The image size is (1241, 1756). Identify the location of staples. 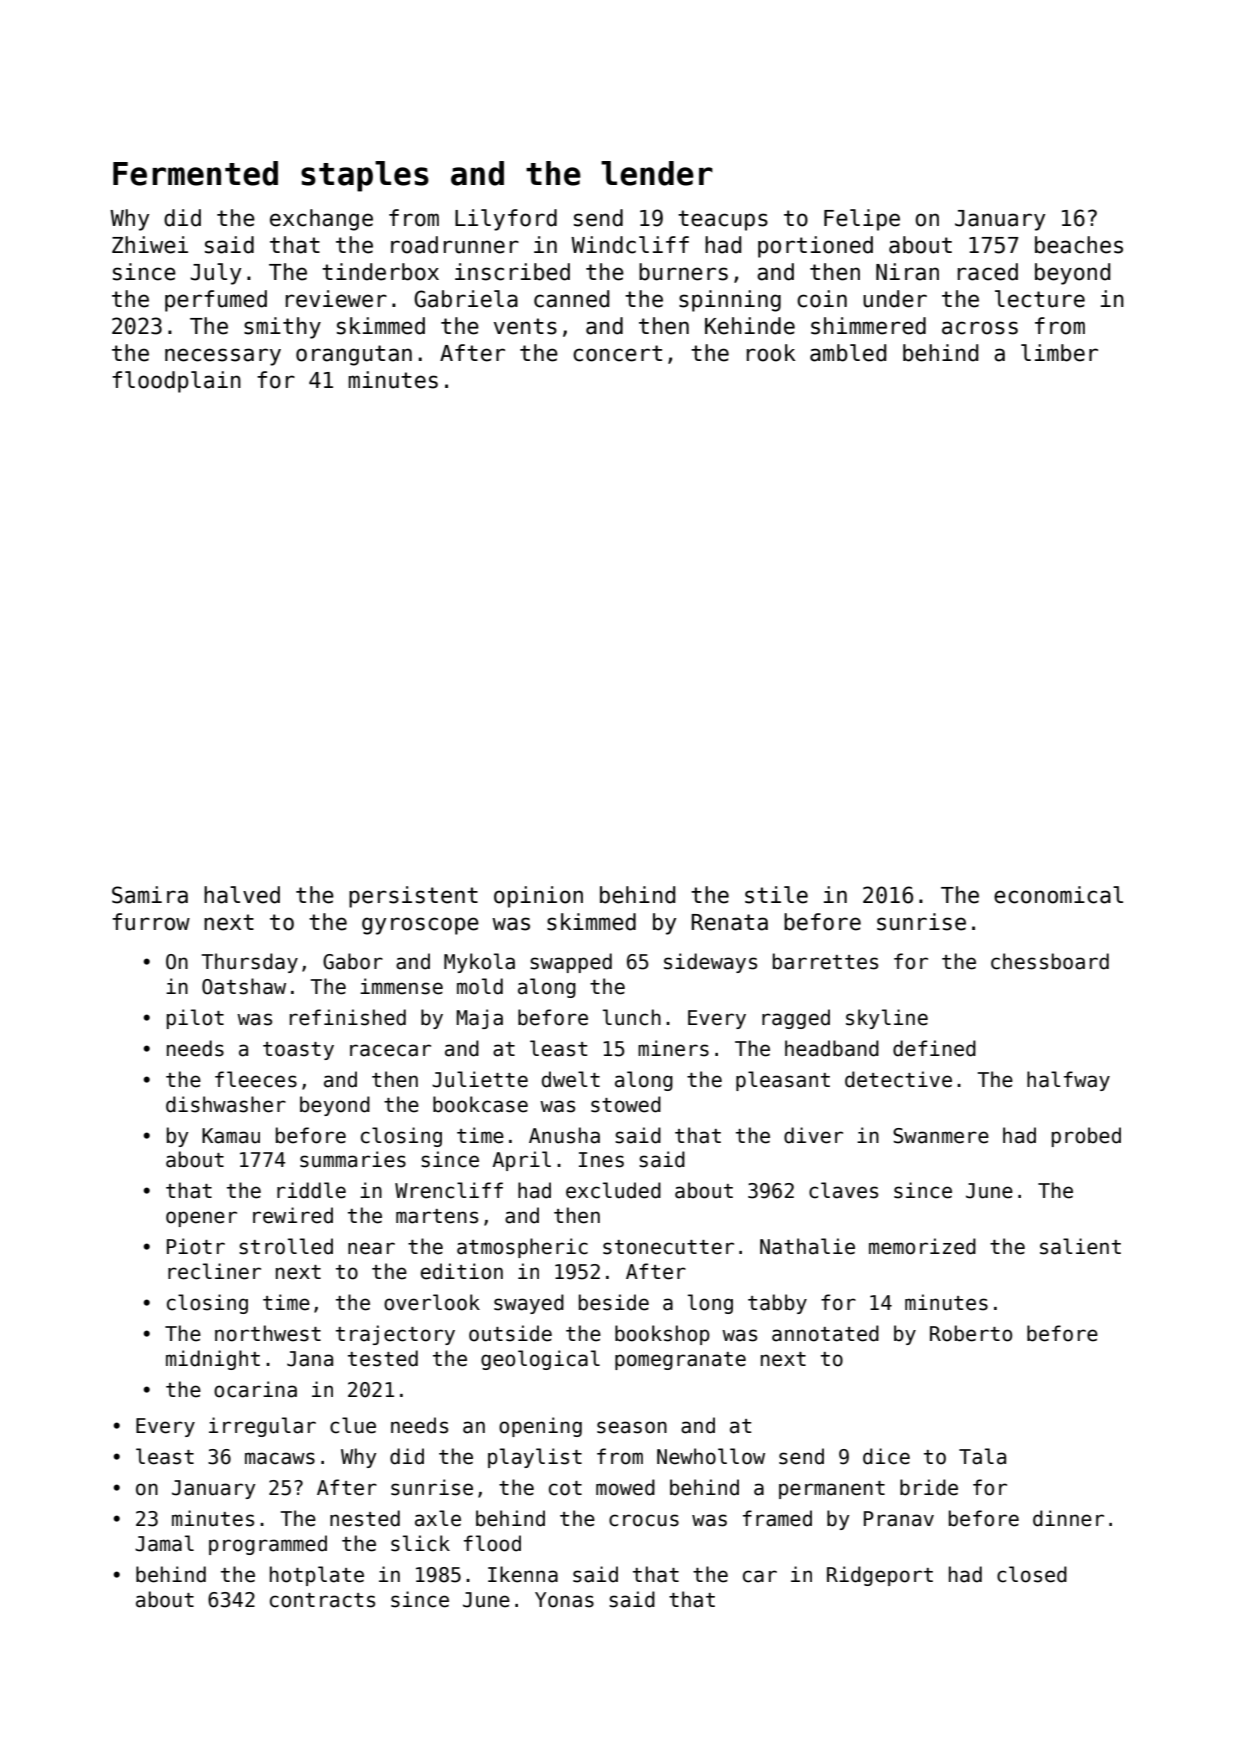
(365, 176).
